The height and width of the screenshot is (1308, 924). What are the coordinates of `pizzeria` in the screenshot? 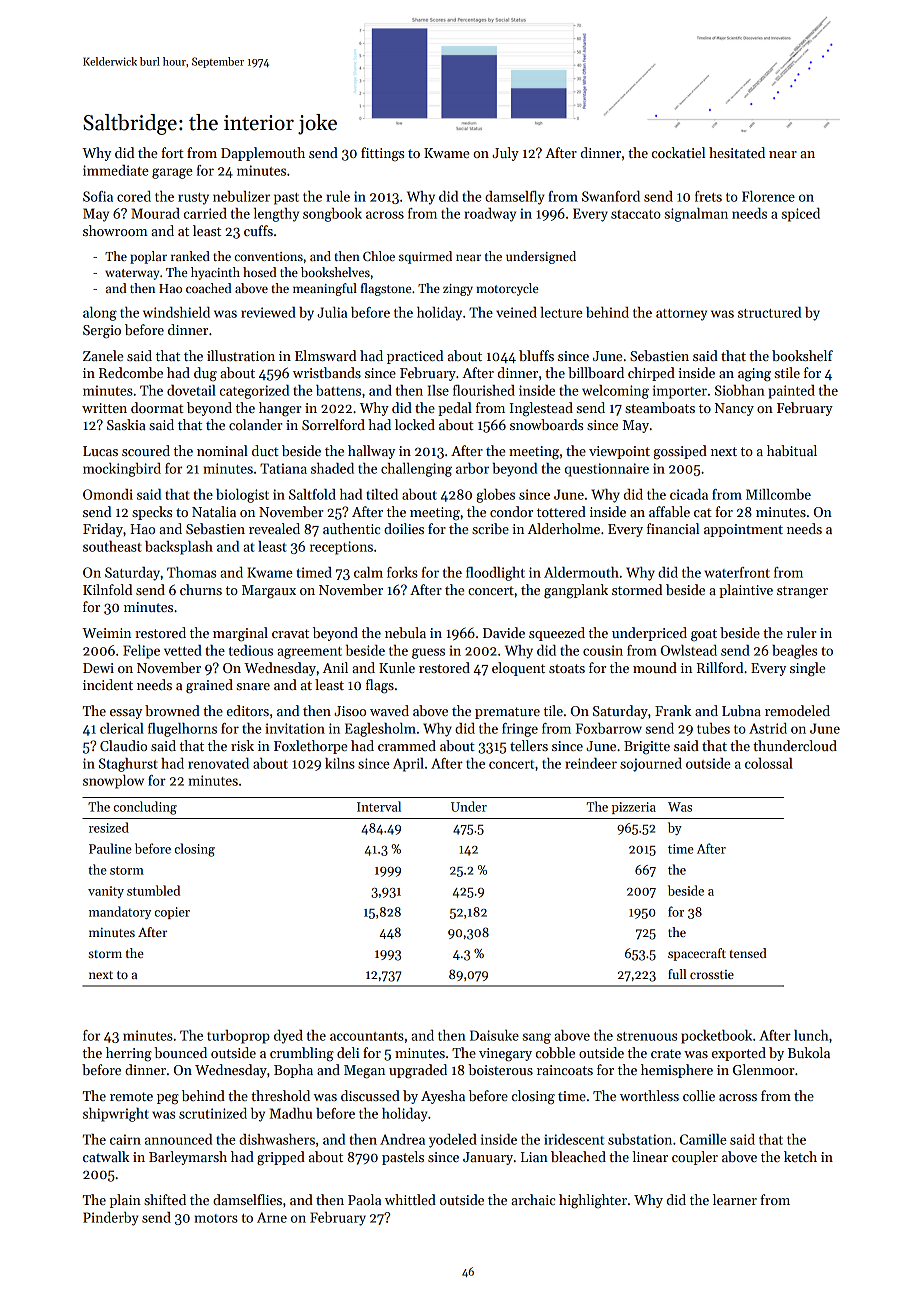 It's located at (634, 808).
